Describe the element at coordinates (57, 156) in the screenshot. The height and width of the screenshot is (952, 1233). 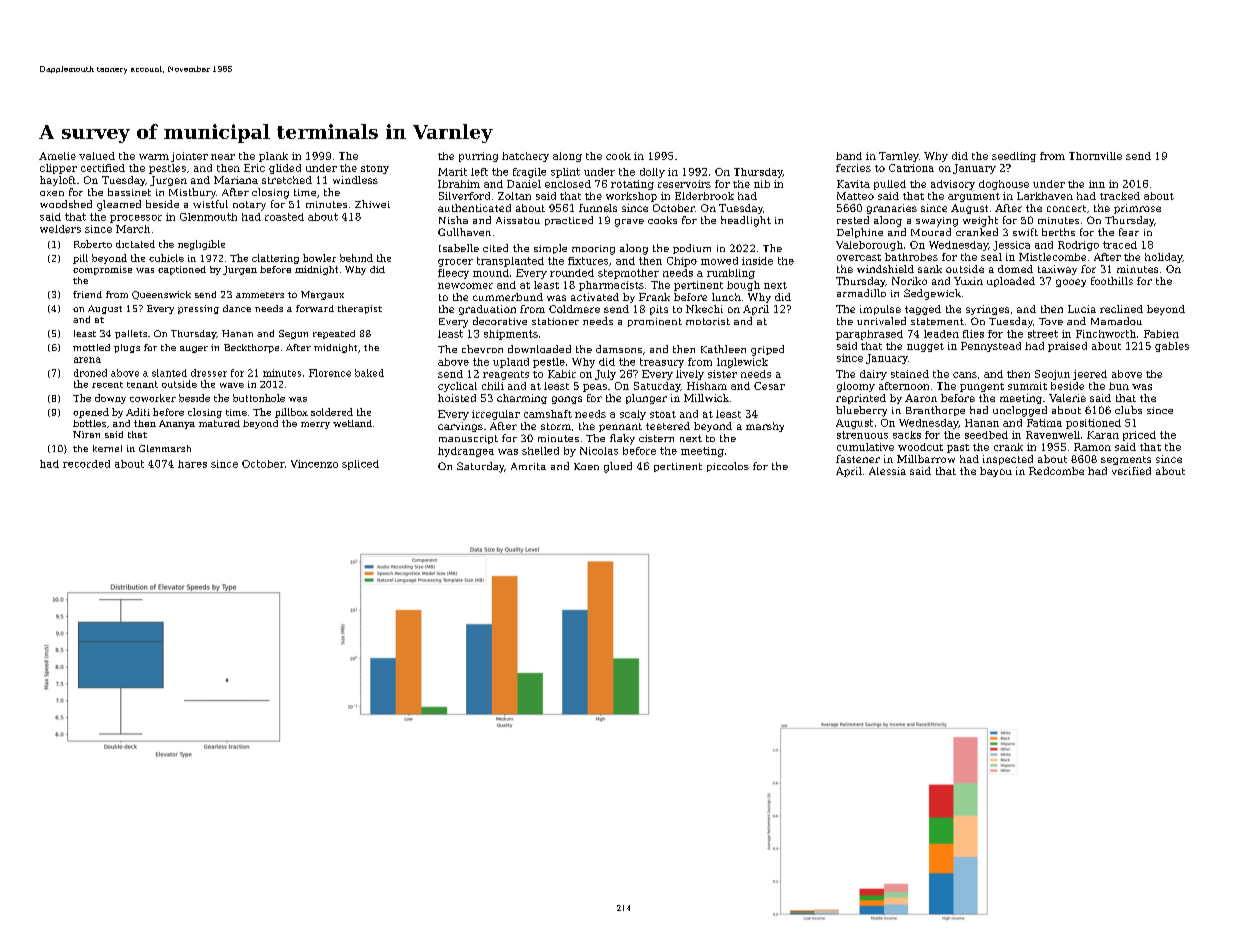
I see `Amelie` at that location.
